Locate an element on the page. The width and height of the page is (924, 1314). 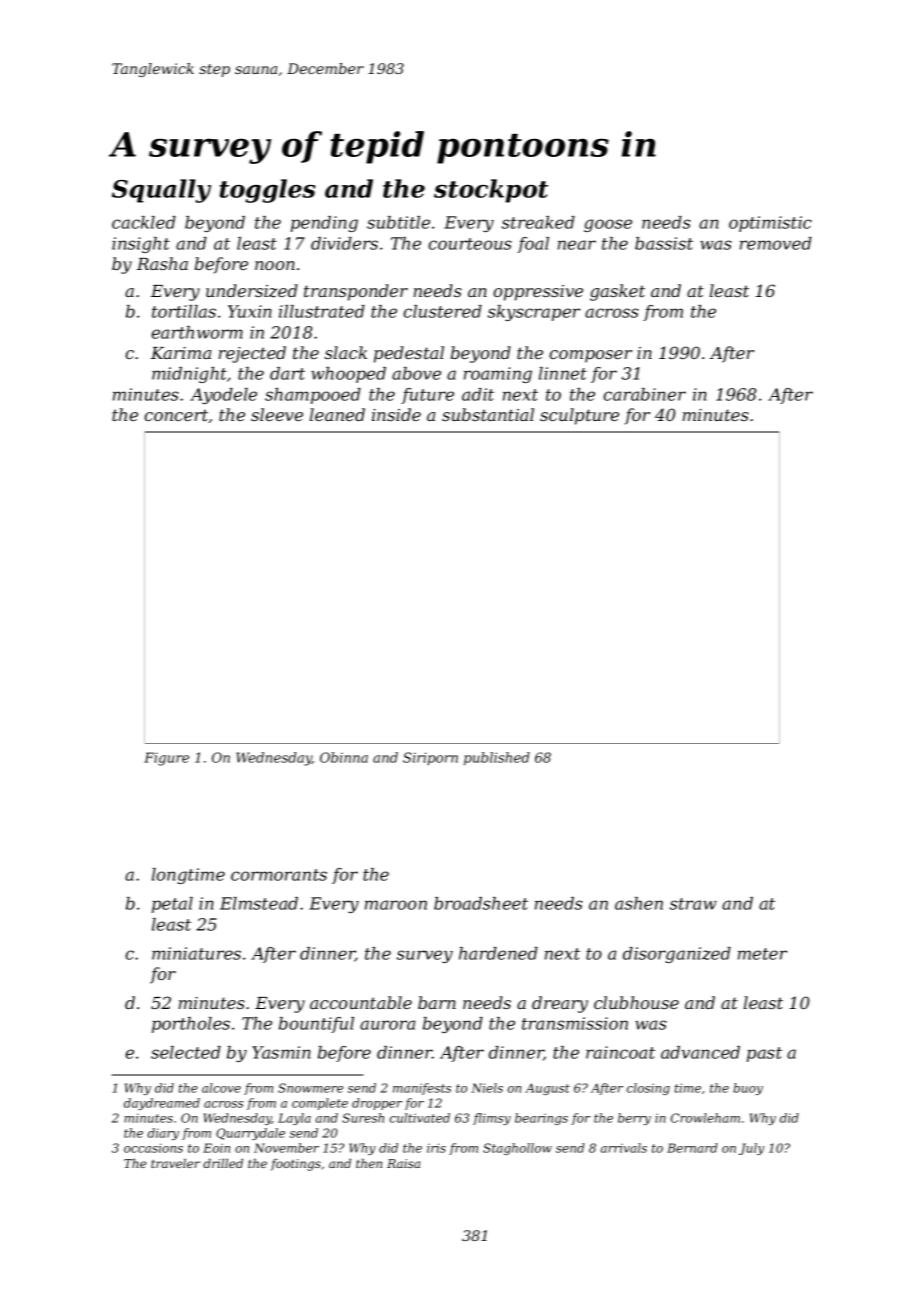
barn is located at coordinates (437, 1002).
